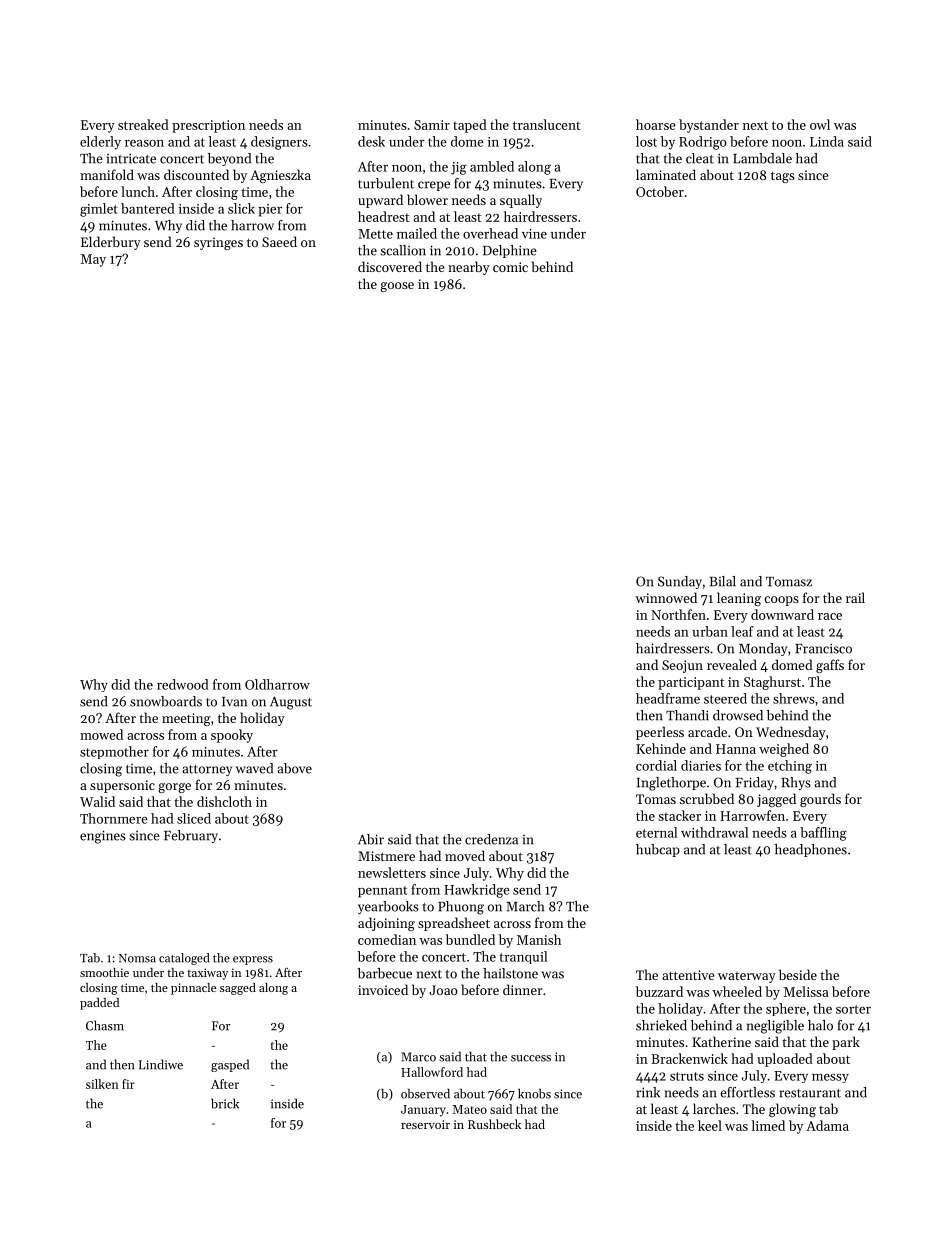 The height and width of the page is (1233, 952). Describe the element at coordinates (723, 581) in the page. I see `Bilal` at that location.
